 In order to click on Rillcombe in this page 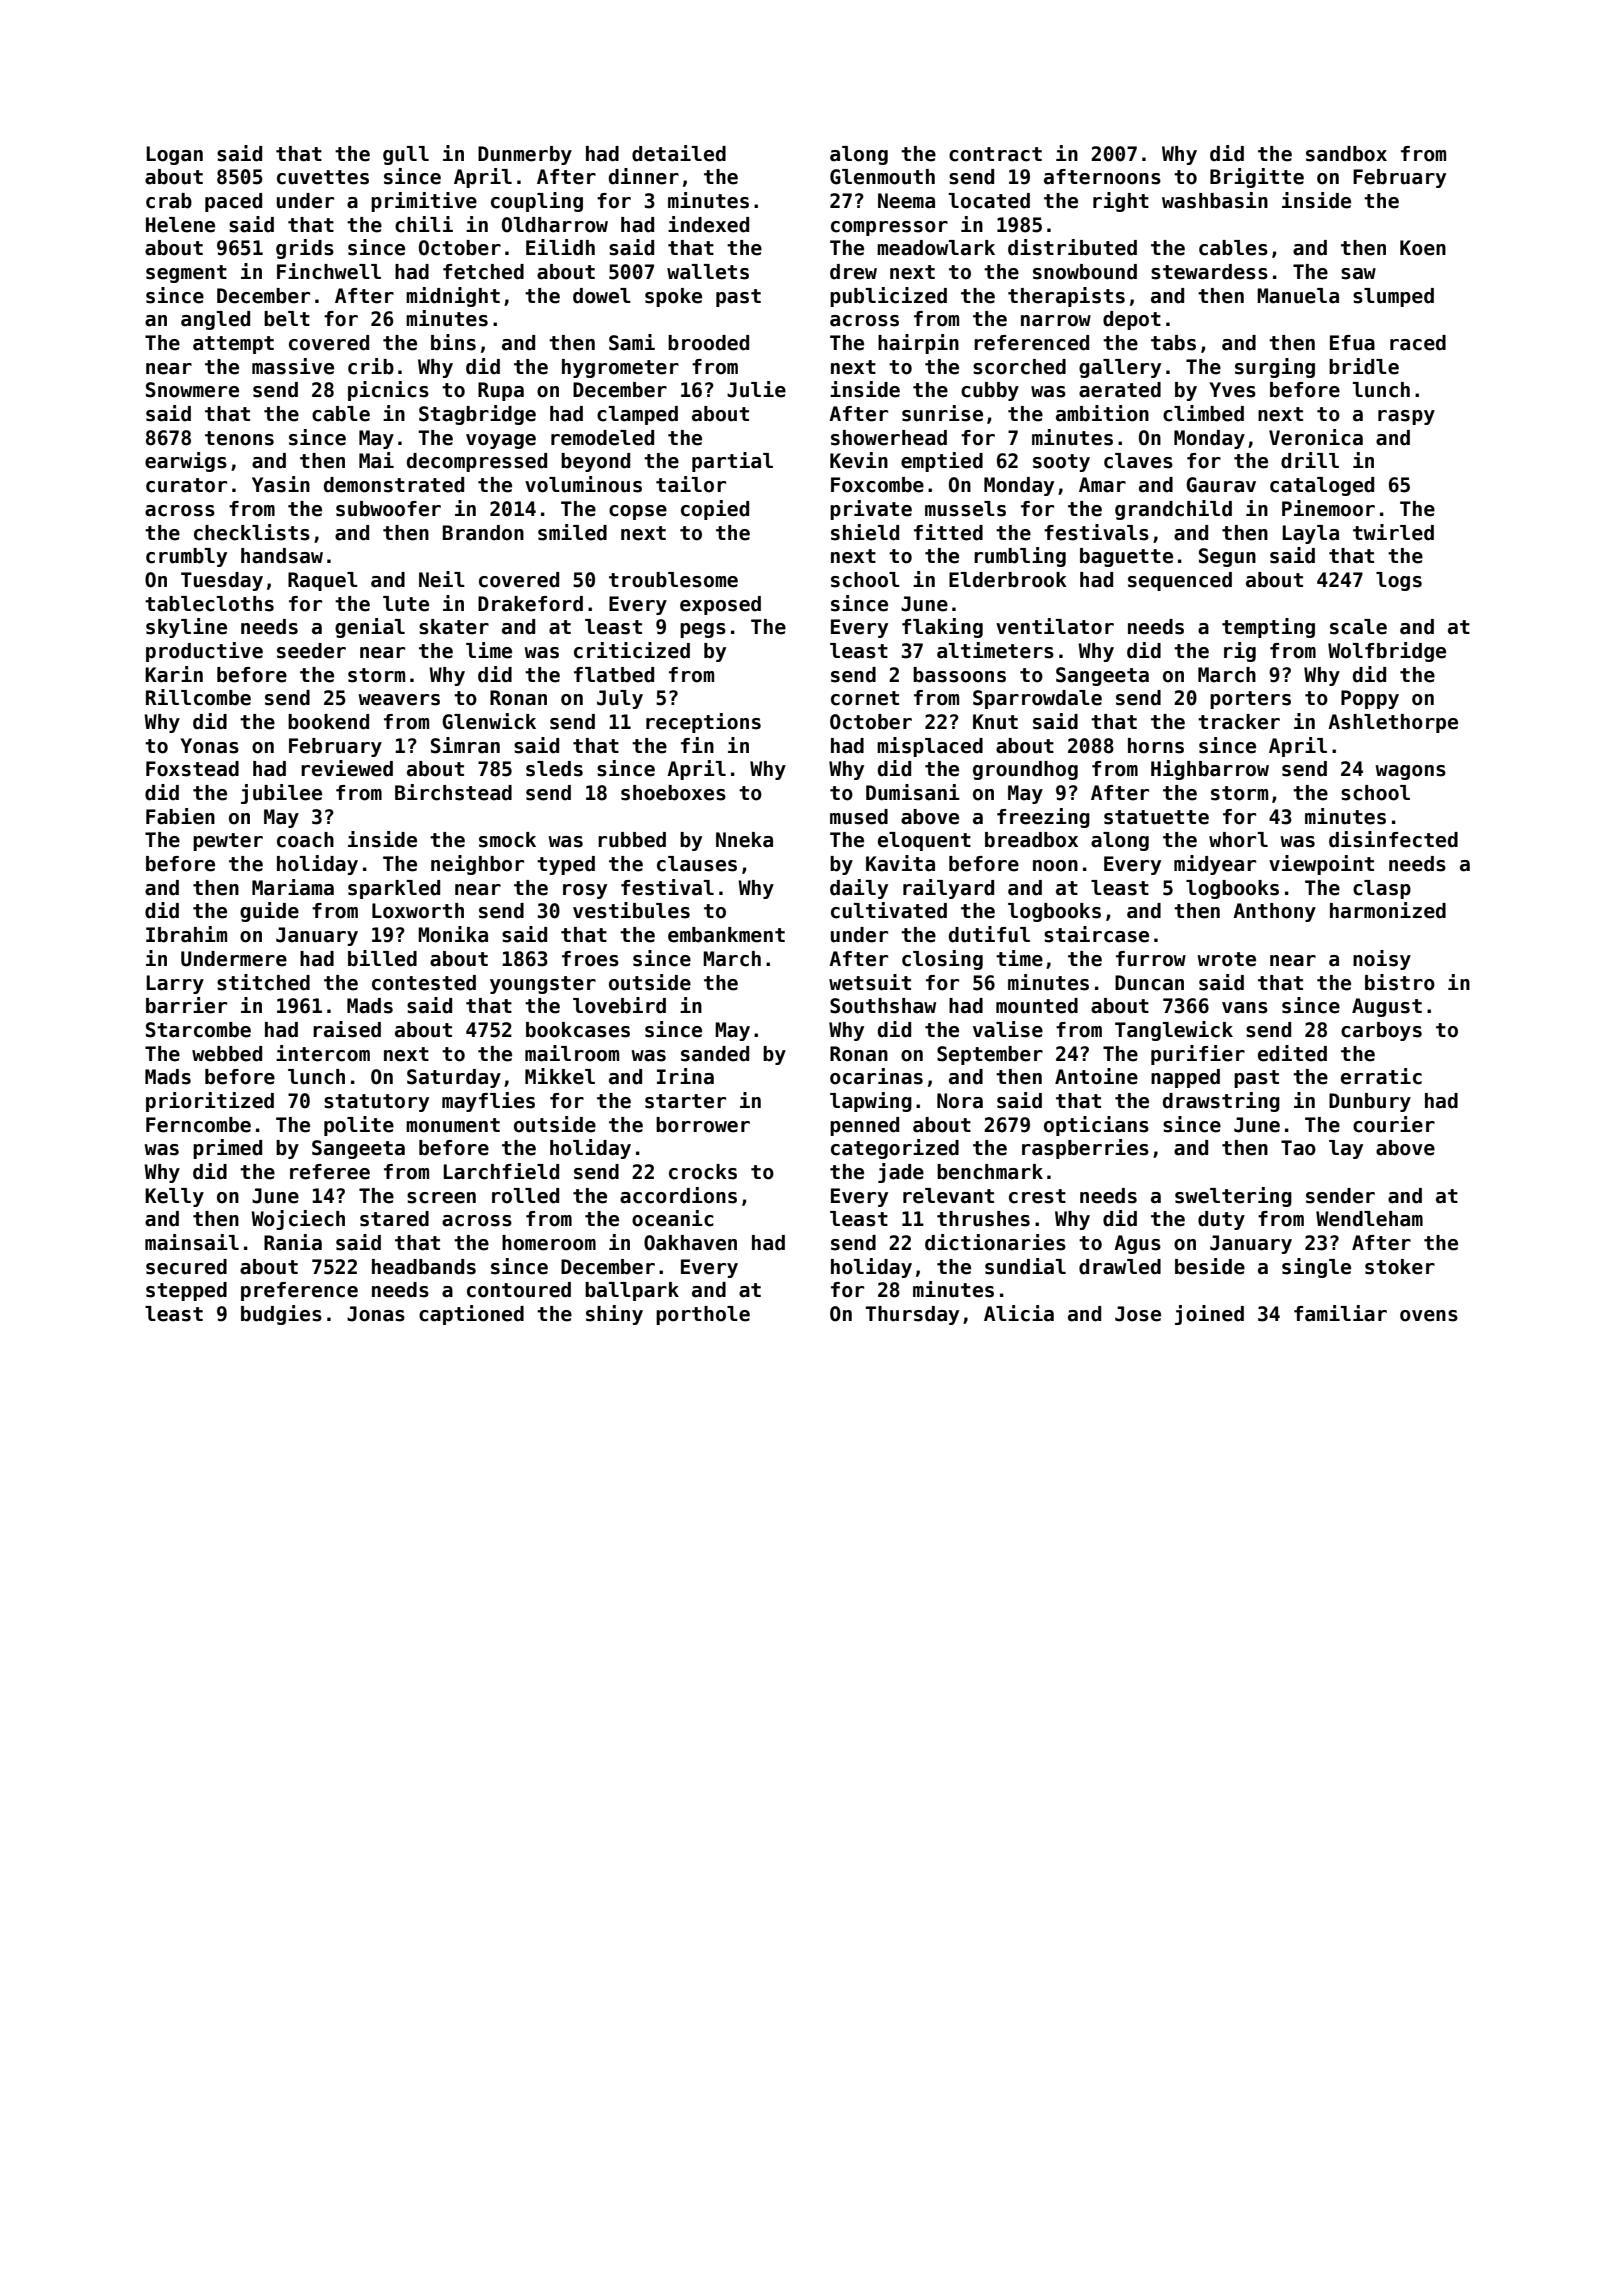, I will do `click(198, 697)`.
